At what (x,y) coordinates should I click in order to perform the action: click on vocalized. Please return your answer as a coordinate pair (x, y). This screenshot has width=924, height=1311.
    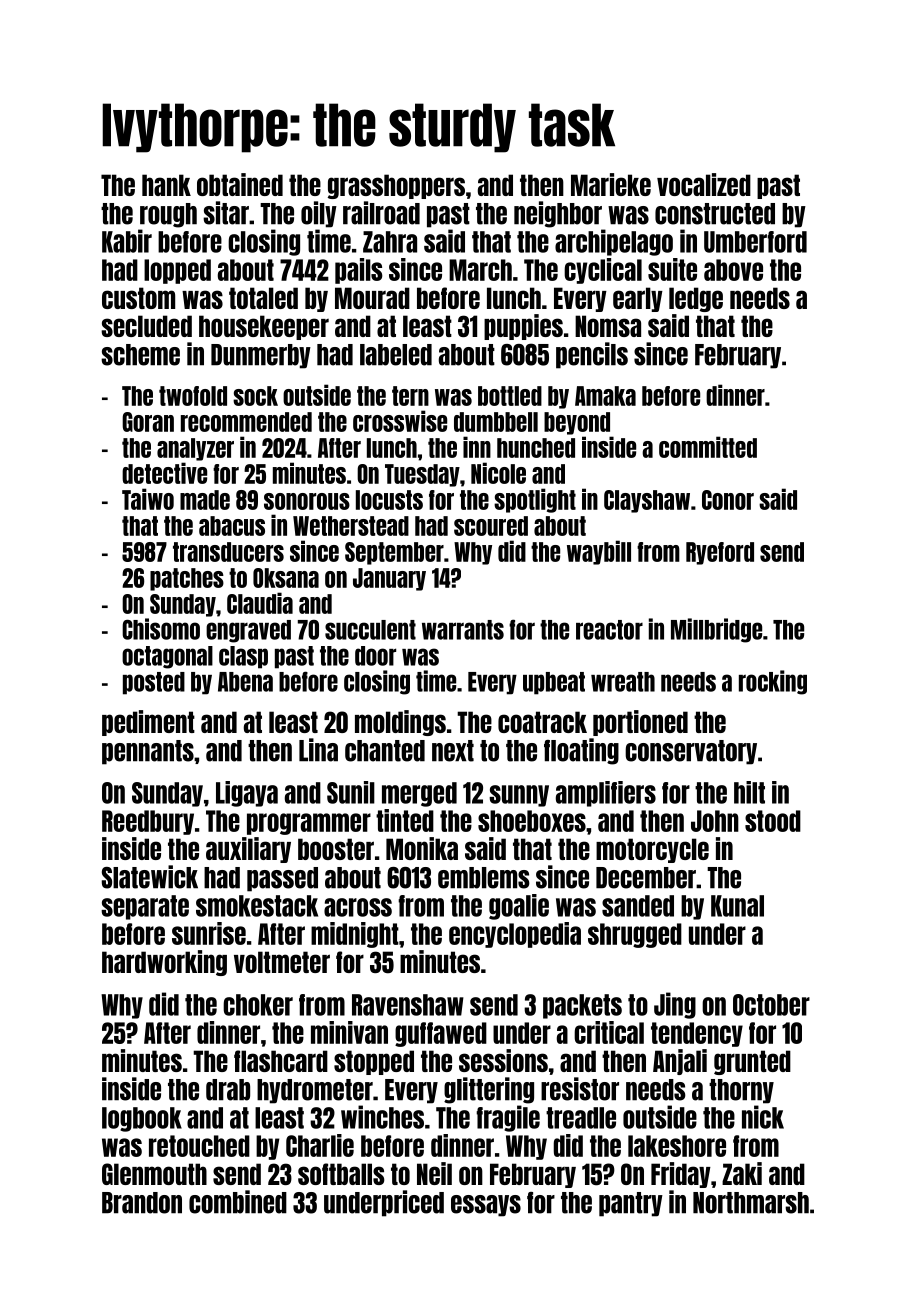
    Looking at the image, I should click on (704, 184).
